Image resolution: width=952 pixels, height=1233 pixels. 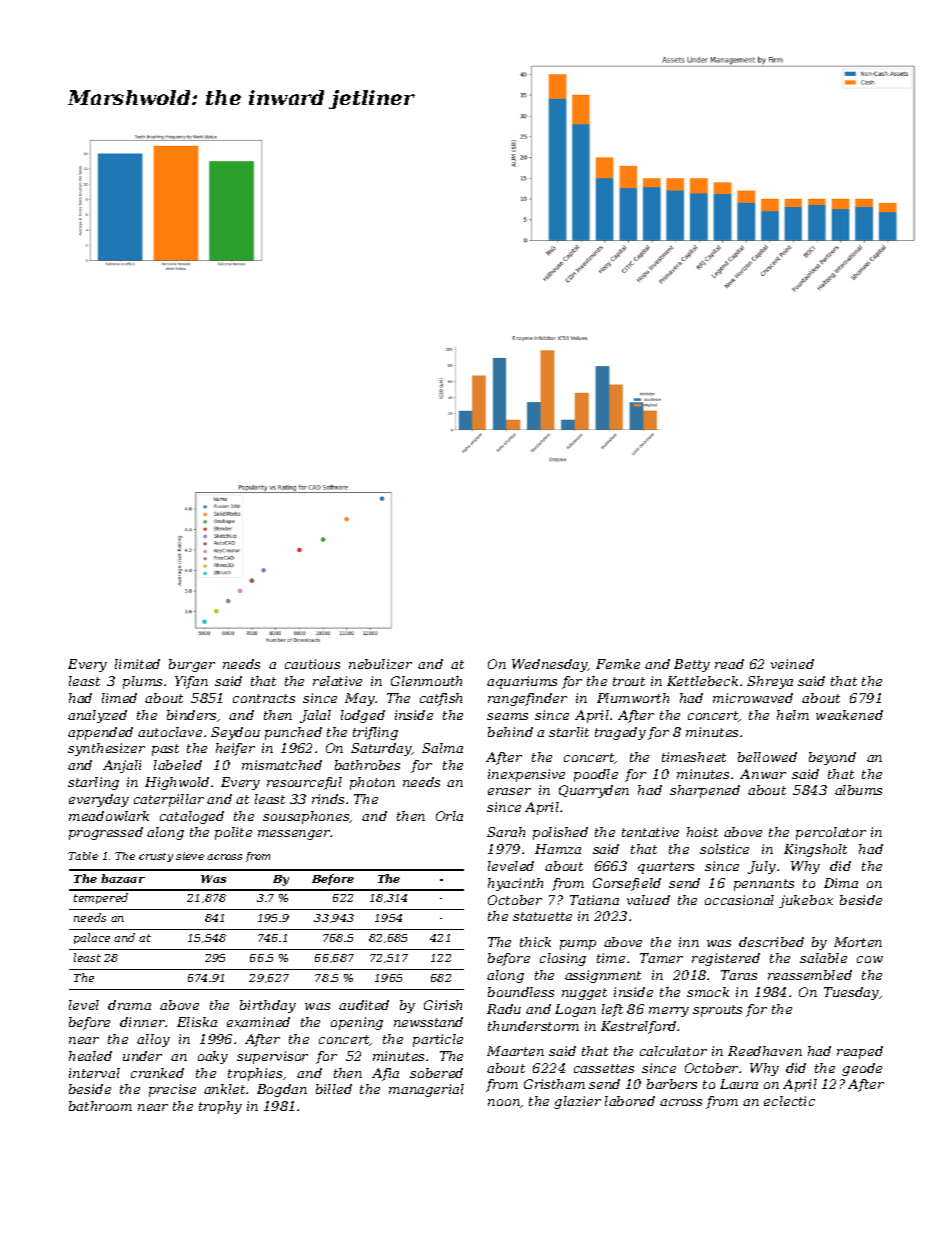 I want to click on billed, so click(x=334, y=1089).
